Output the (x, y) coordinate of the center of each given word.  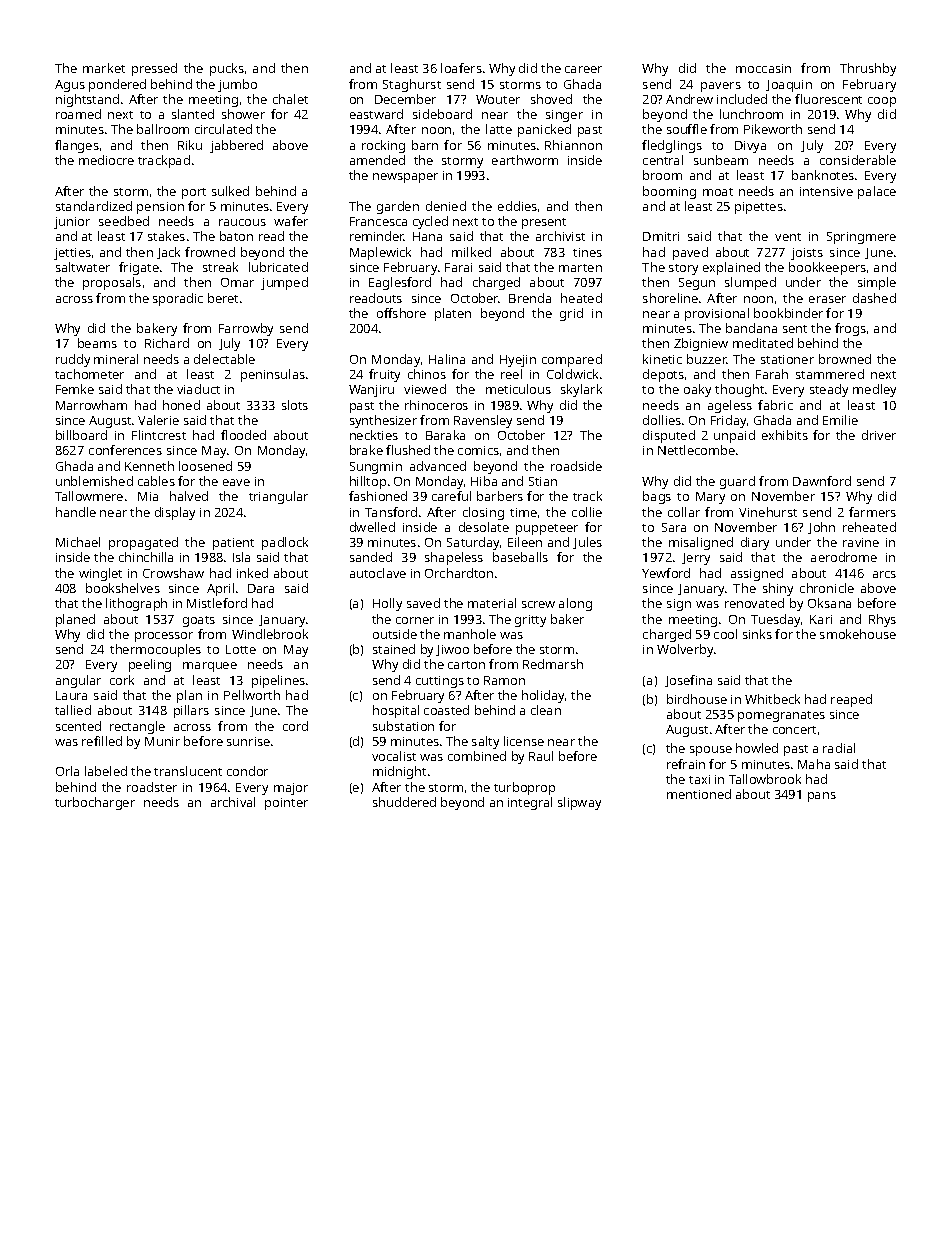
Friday (728, 421)
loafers (461, 68)
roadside (576, 466)
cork (122, 680)
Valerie (158, 420)
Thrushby (868, 69)
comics (478, 450)
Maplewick (380, 253)
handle (76, 512)
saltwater (83, 267)
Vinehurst (768, 512)
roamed (78, 114)
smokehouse (858, 634)
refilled (102, 741)
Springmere (861, 238)
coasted (446, 710)
